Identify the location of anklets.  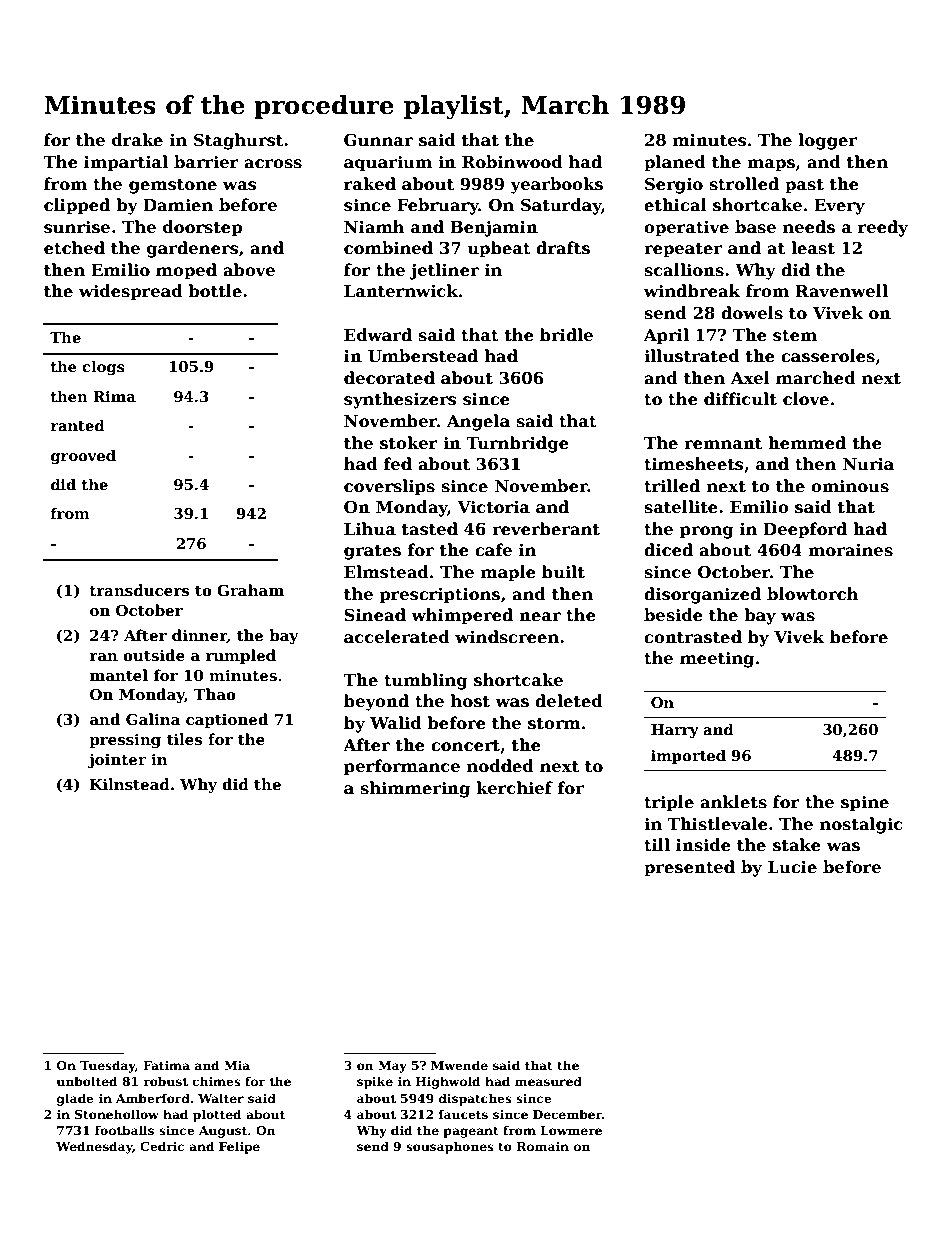
(733, 802).
